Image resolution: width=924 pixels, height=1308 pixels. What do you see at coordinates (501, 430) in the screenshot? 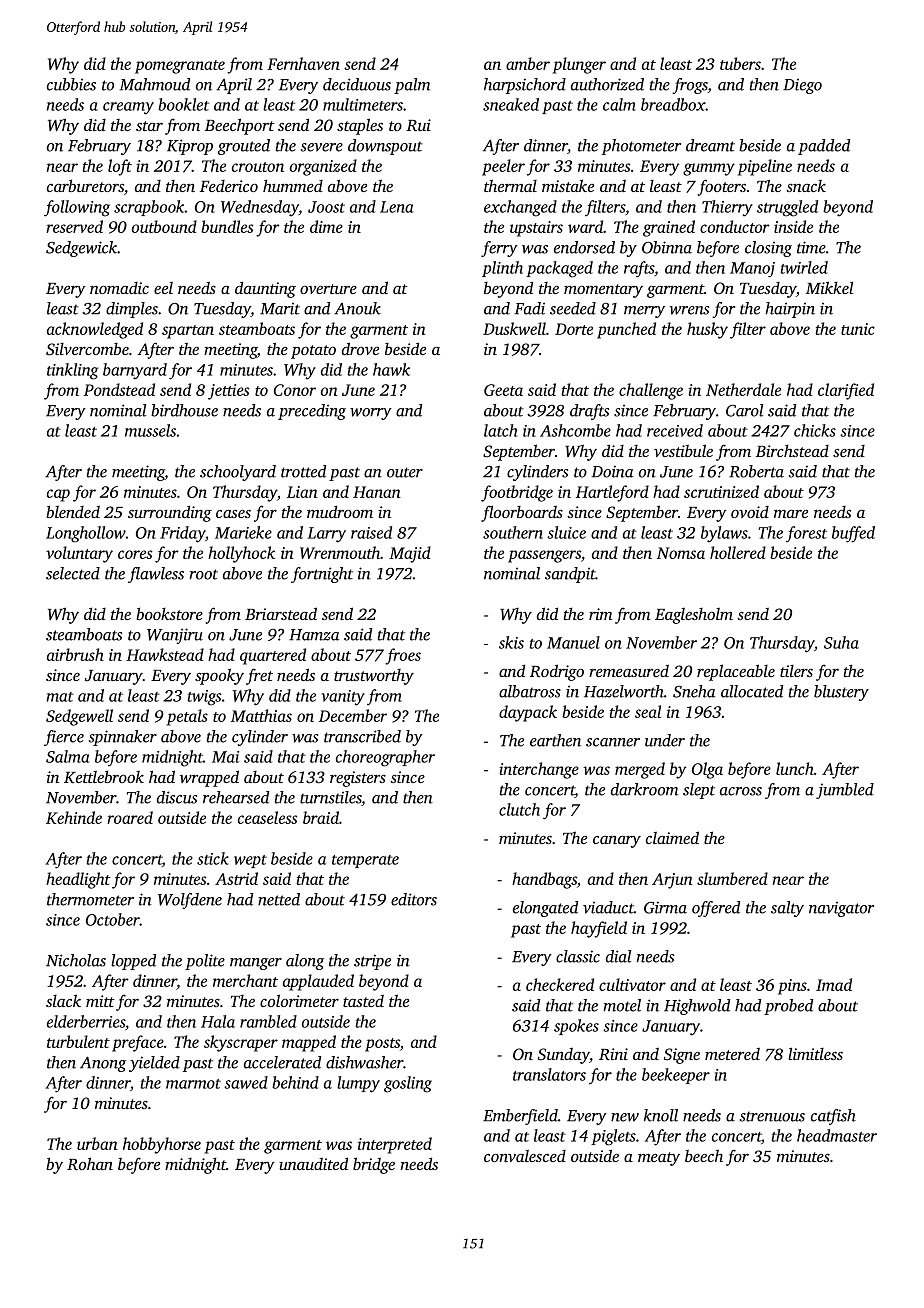
I see `latch` at bounding box center [501, 430].
